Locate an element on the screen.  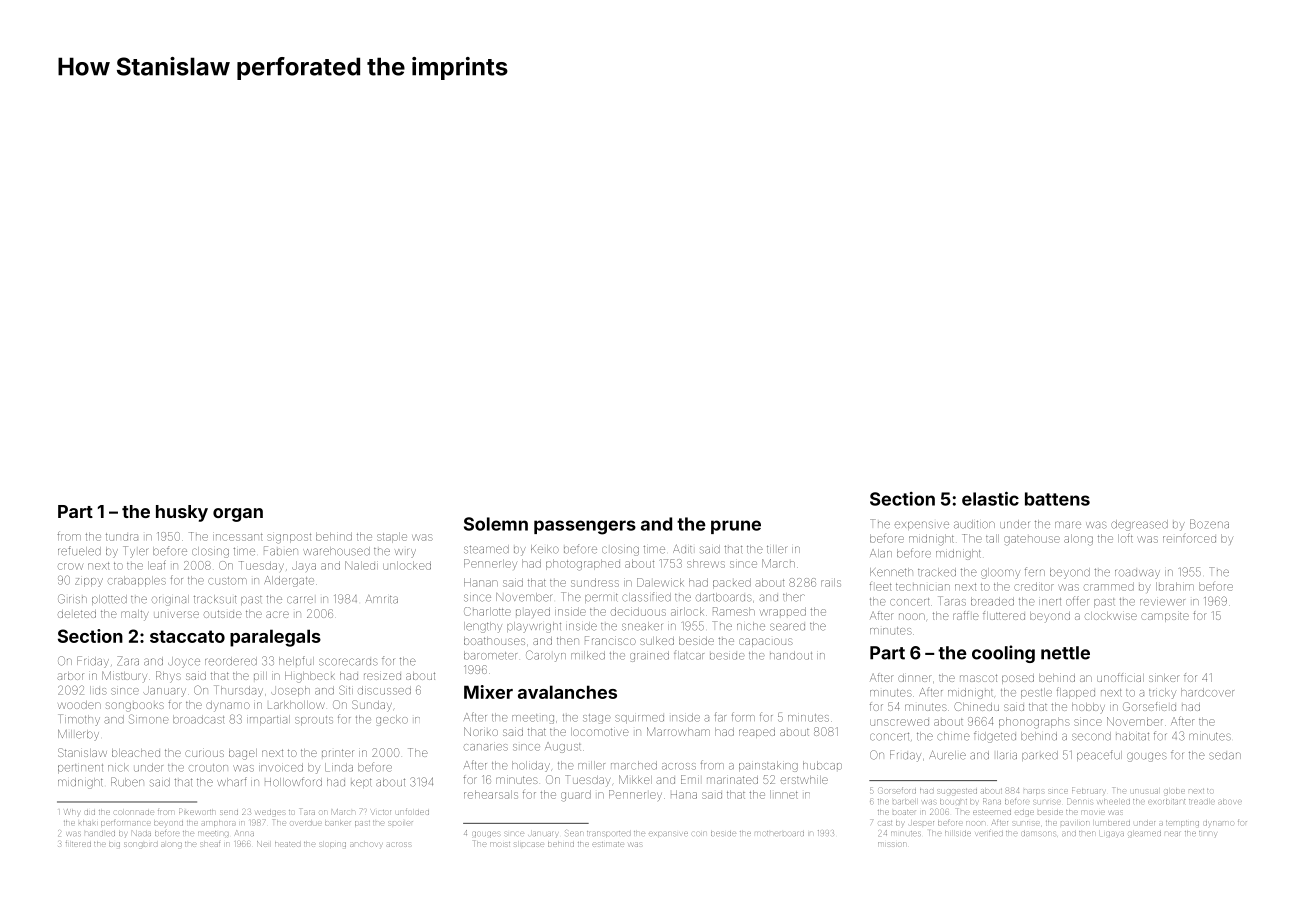
organ is located at coordinates (238, 515).
